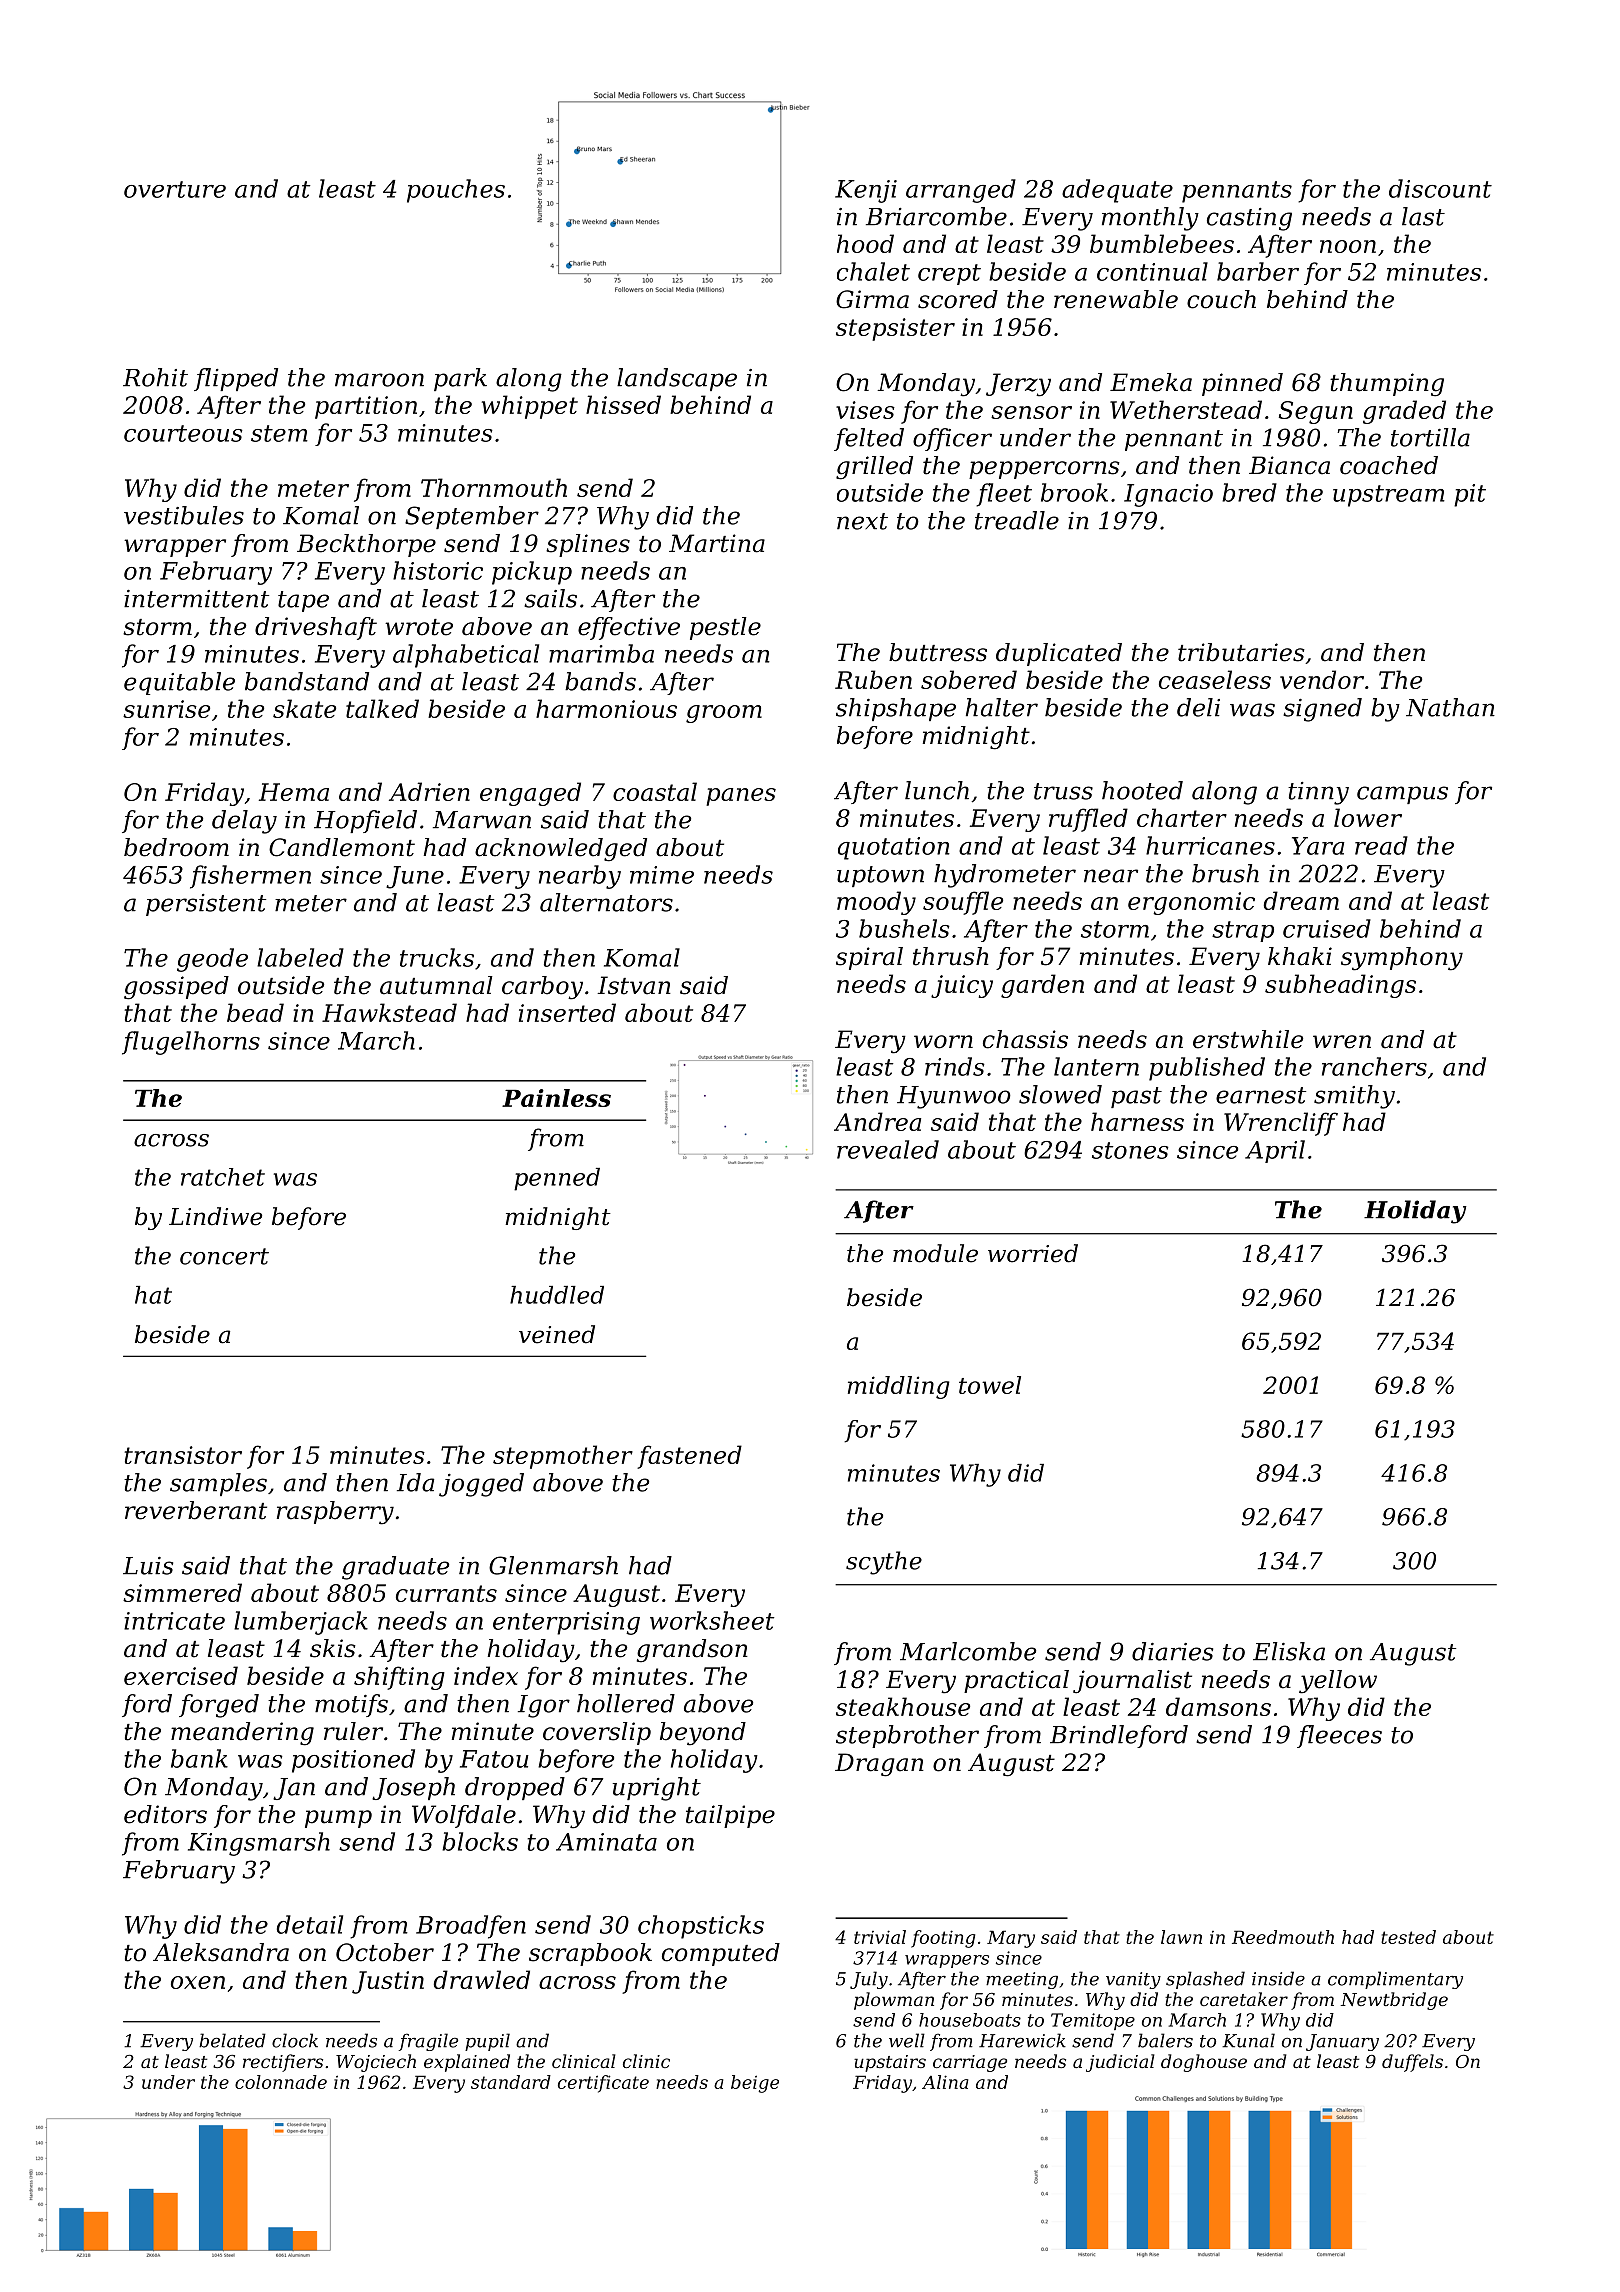 The height and width of the screenshot is (2292, 1620). Describe the element at coordinates (165, 1814) in the screenshot. I see `editors` at that location.
